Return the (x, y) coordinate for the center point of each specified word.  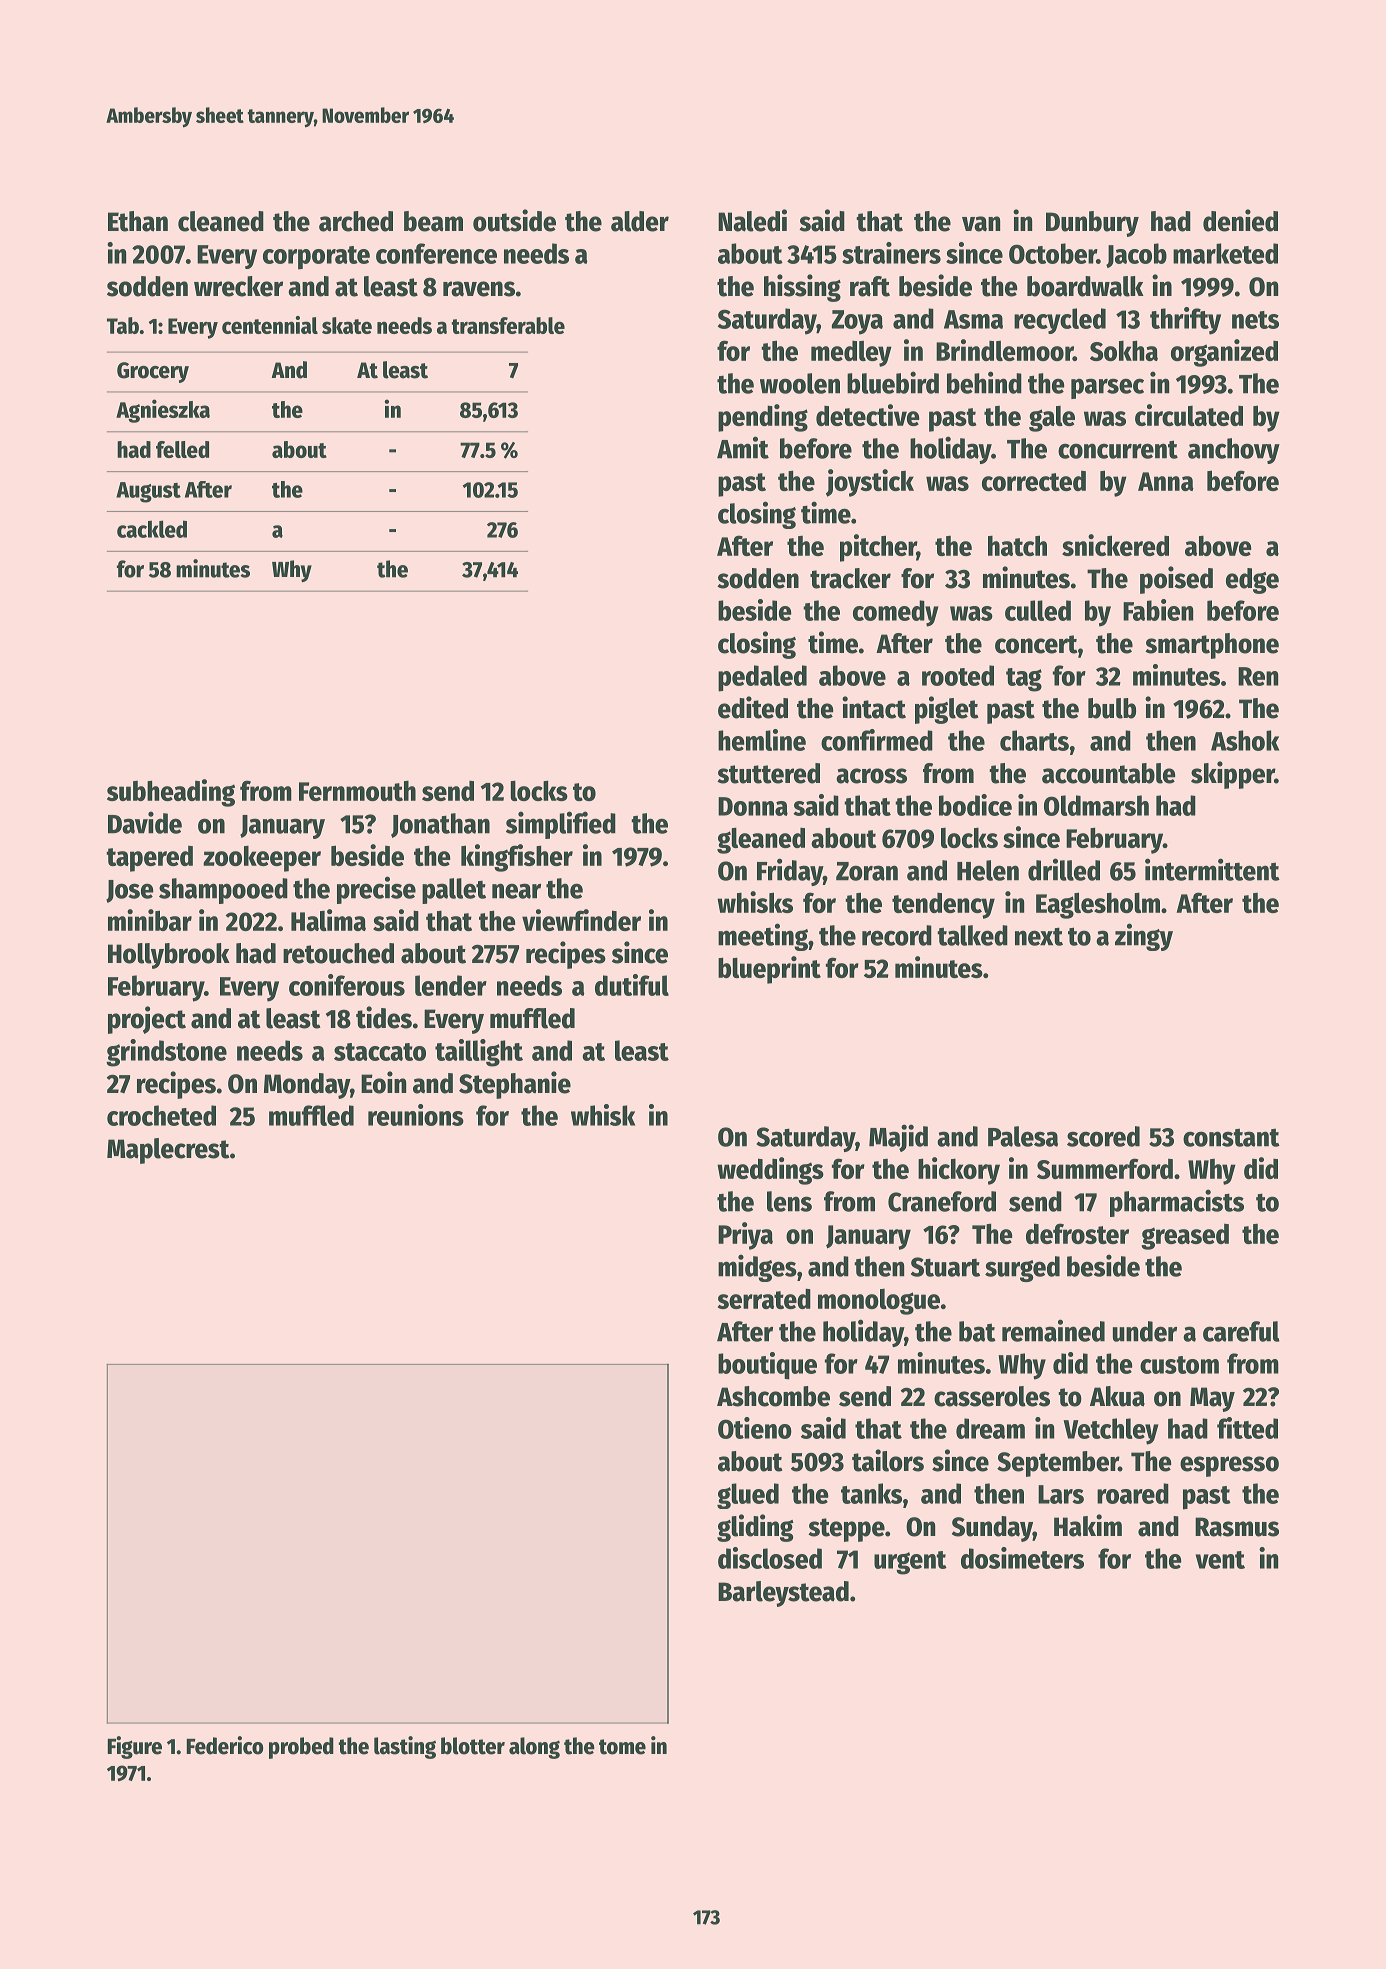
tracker (850, 578)
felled (182, 449)
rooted (958, 675)
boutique (767, 1366)
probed (301, 1748)
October (1053, 253)
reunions (416, 1115)
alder (640, 221)
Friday (790, 872)
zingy (1144, 937)
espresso (1229, 1466)
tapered (149, 859)
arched (356, 221)
